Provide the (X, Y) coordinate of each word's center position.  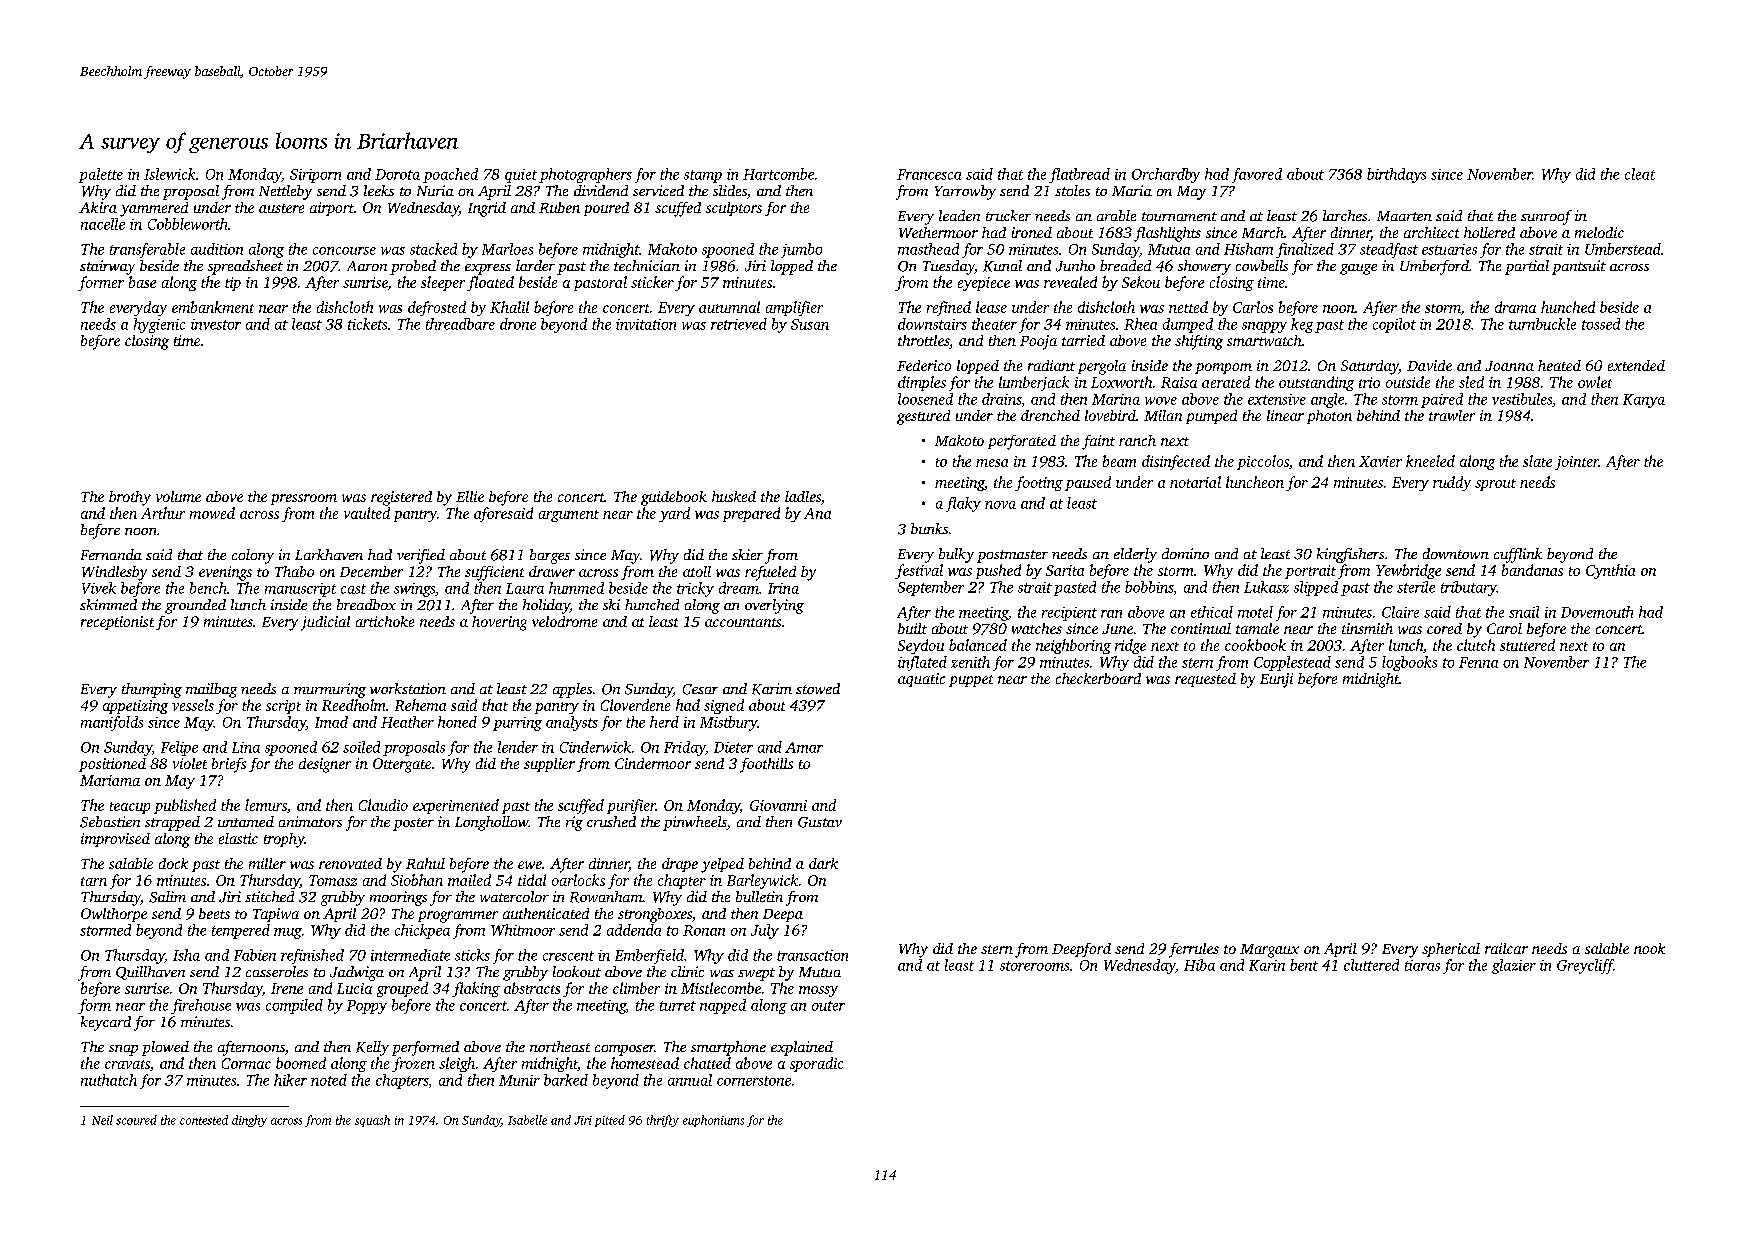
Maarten (1404, 216)
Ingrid (487, 209)
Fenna (1478, 662)
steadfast (1389, 250)
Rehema (420, 705)
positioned (112, 765)
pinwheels (695, 823)
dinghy (249, 1121)
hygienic (159, 325)
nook (1649, 948)
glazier (1514, 966)
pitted (610, 1121)
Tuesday (949, 267)
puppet (971, 681)
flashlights (1167, 234)
